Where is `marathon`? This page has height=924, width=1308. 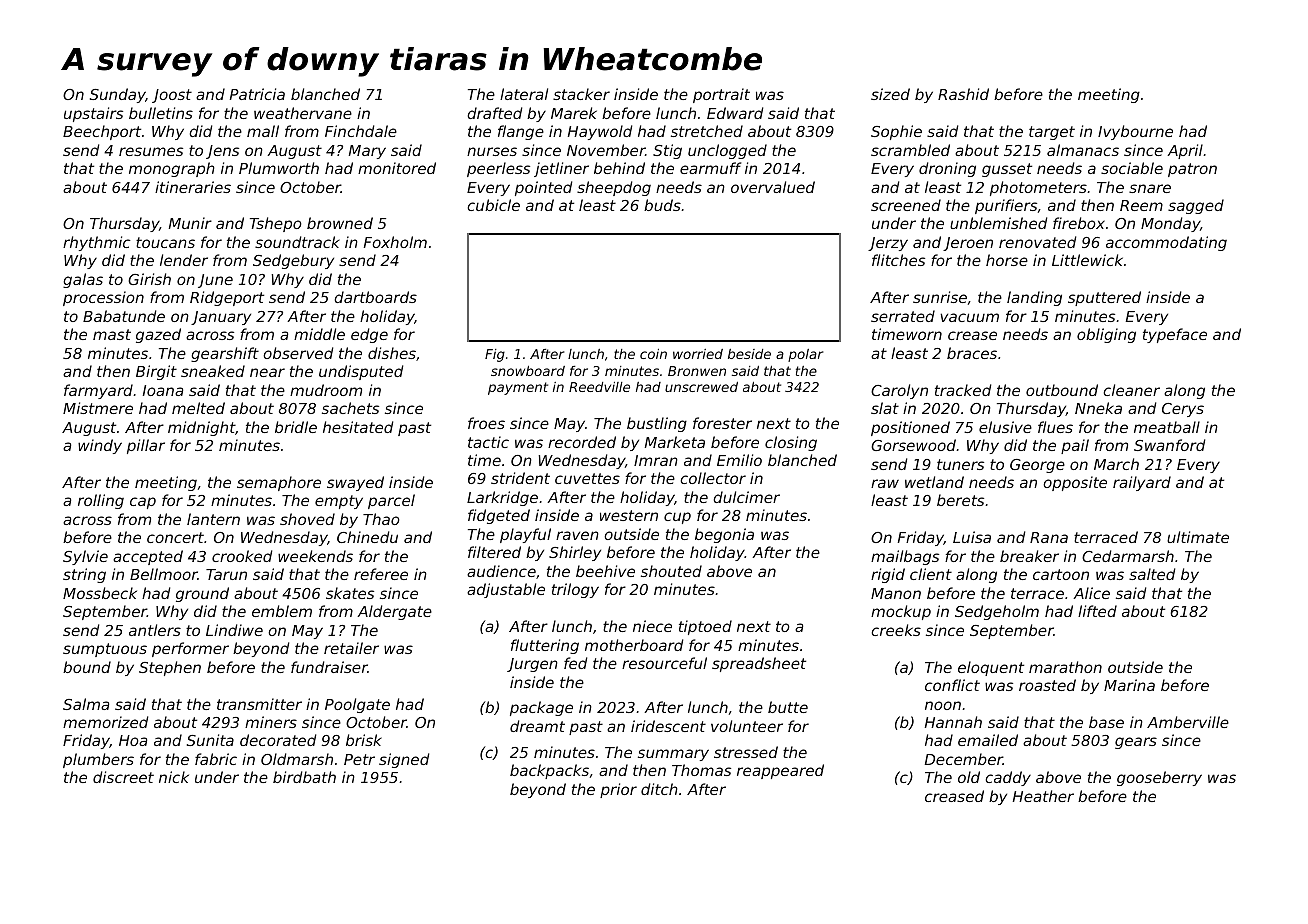 marathon is located at coordinates (1065, 667).
